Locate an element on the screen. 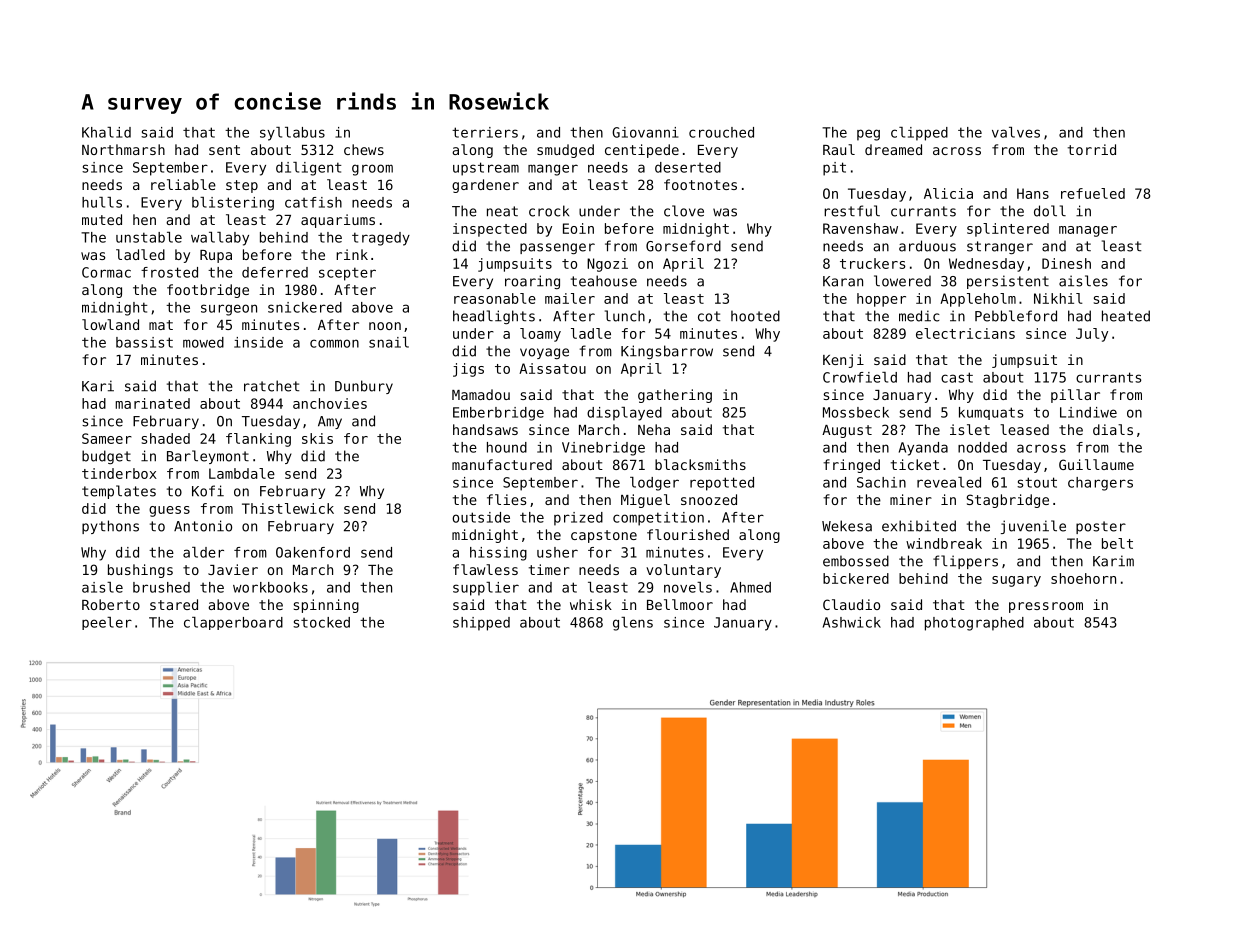 This screenshot has height=952, width=1233. glens is located at coordinates (633, 624).
